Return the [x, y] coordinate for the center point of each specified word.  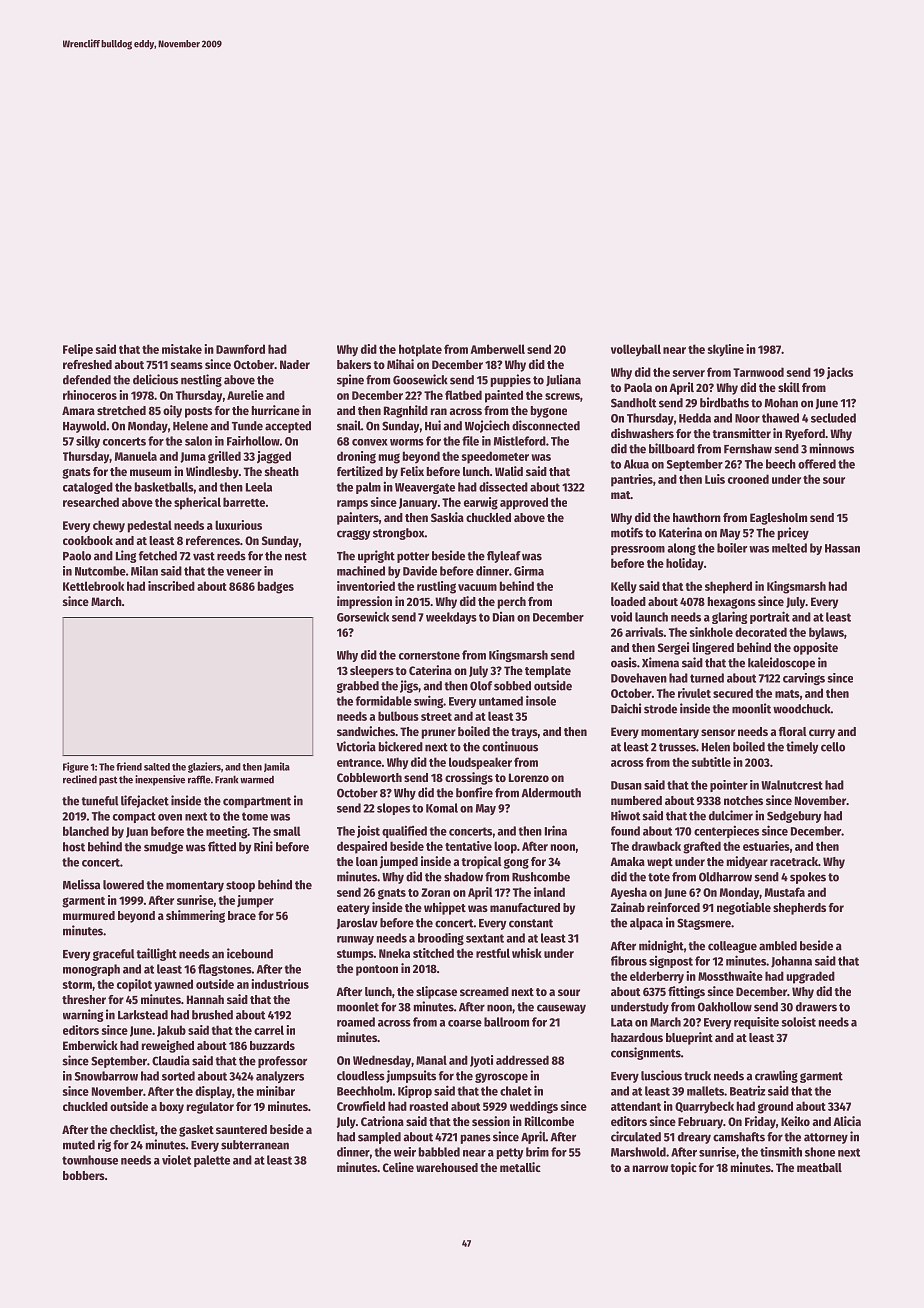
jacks [840, 373]
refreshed [87, 364]
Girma [529, 571]
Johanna [791, 962]
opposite [815, 648]
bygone [549, 412]
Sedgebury [794, 817]
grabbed [358, 687]
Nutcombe [100, 571]
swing [428, 701]
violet [176, 1160]
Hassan [842, 548]
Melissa [81, 884]
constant [531, 923]
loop [505, 847]
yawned [173, 985]
